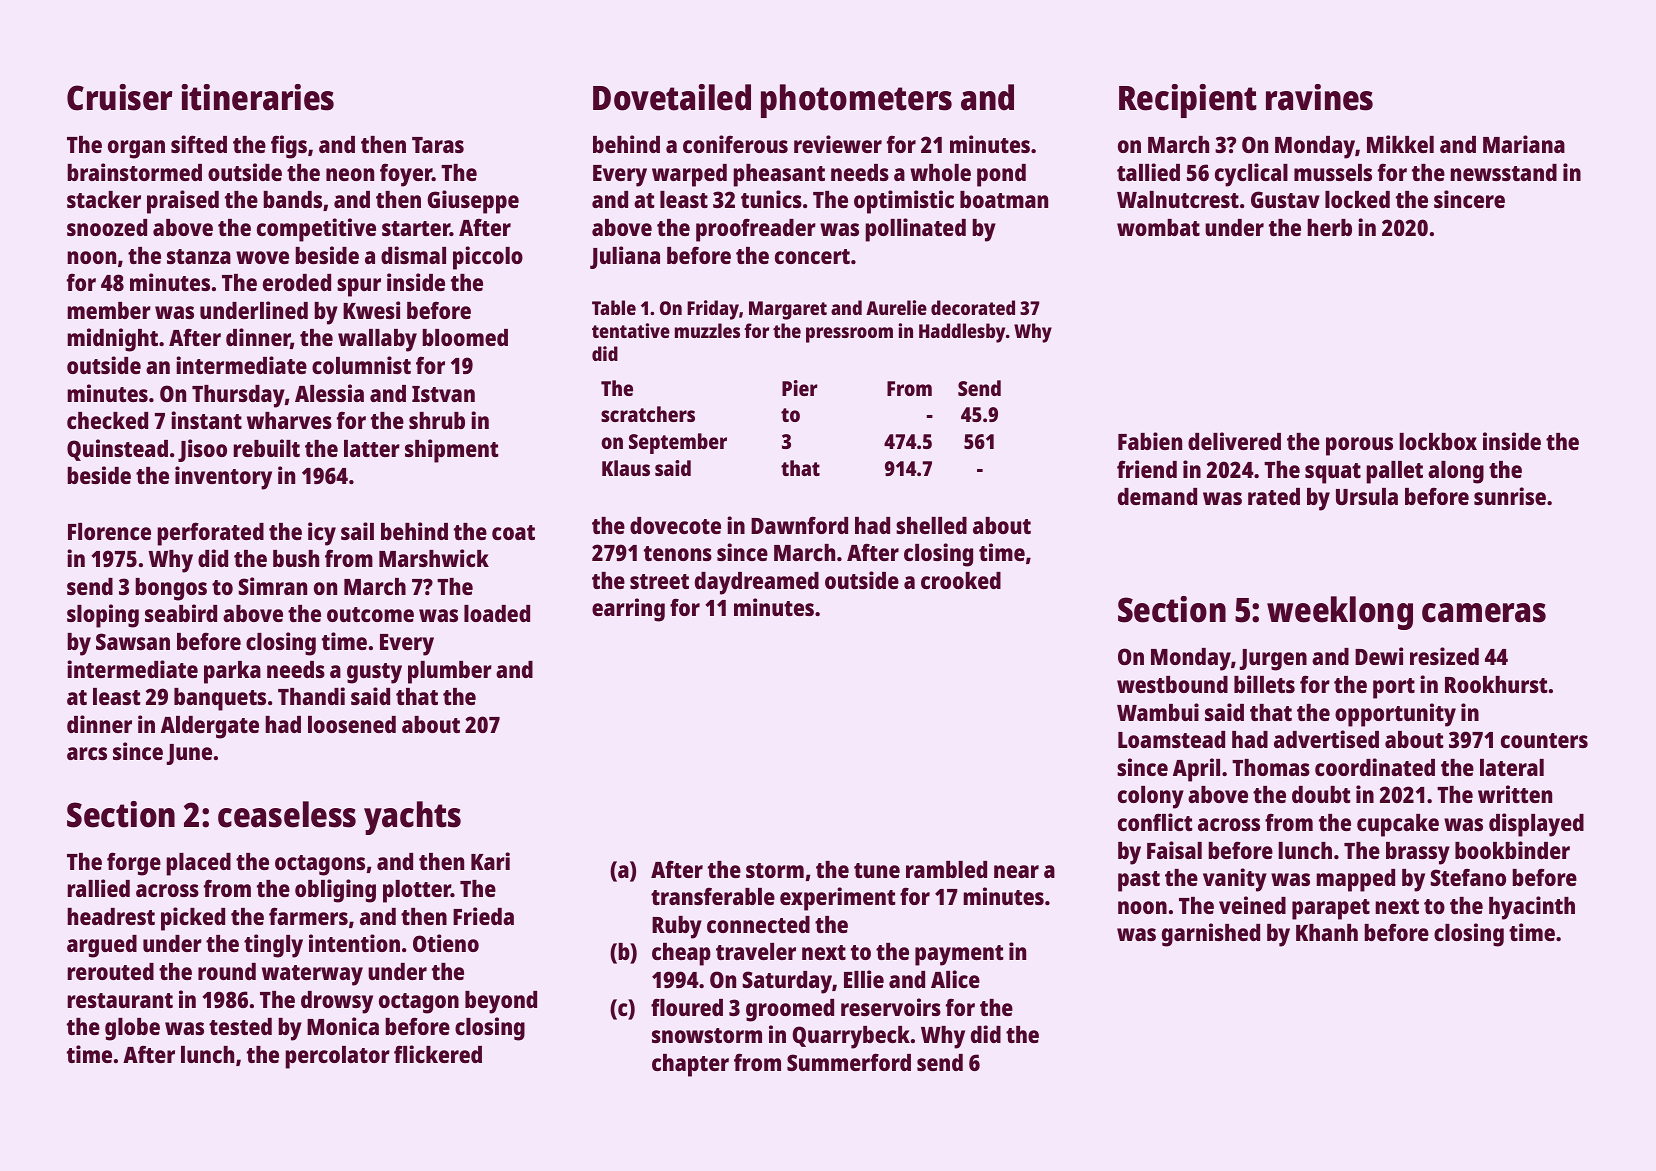 This screenshot has width=1656, height=1171. Describe the element at coordinates (1375, 767) in the screenshot. I see `coordinated` at that location.
